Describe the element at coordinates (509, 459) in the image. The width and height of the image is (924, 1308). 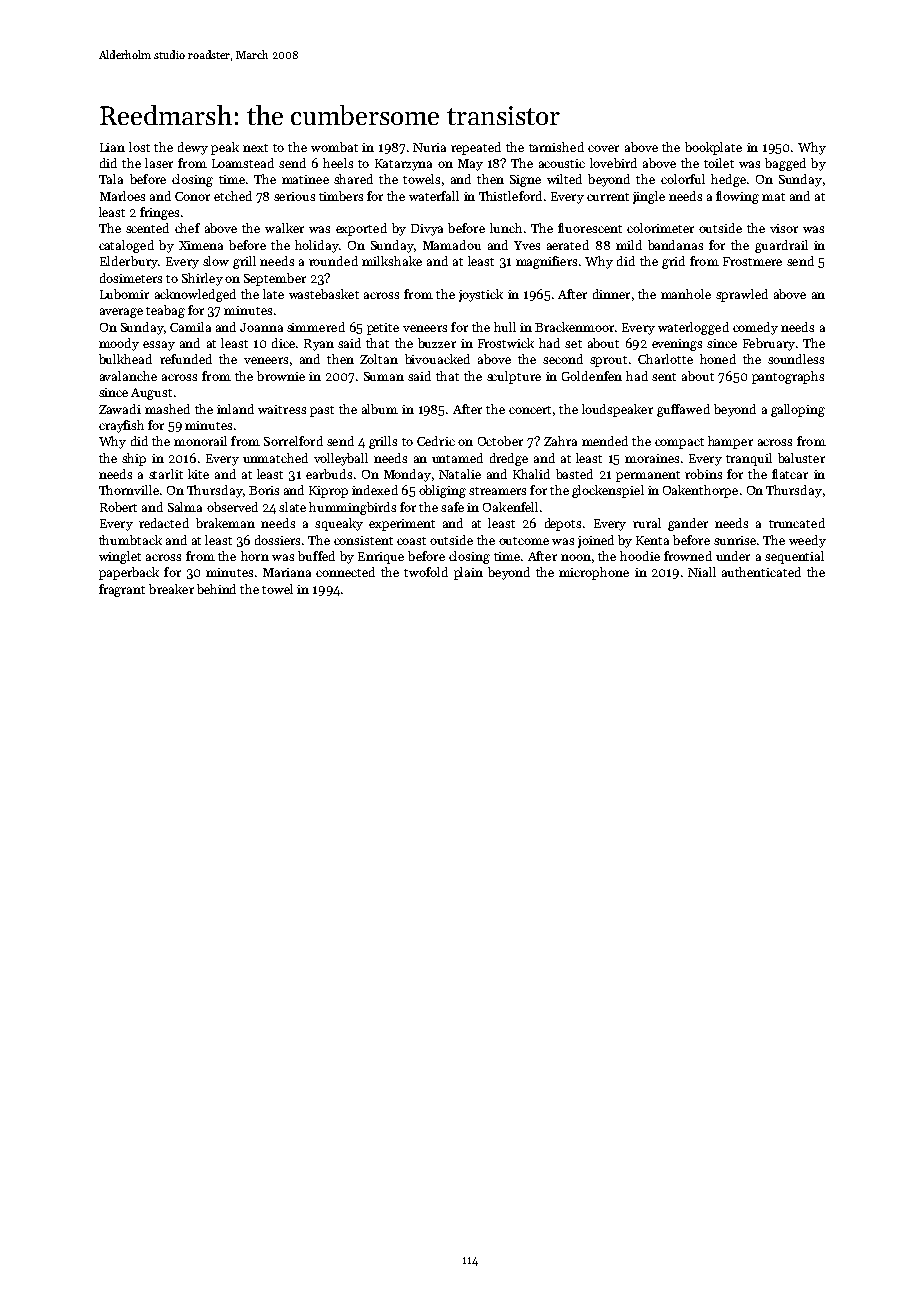
I see `dredge` at that location.
